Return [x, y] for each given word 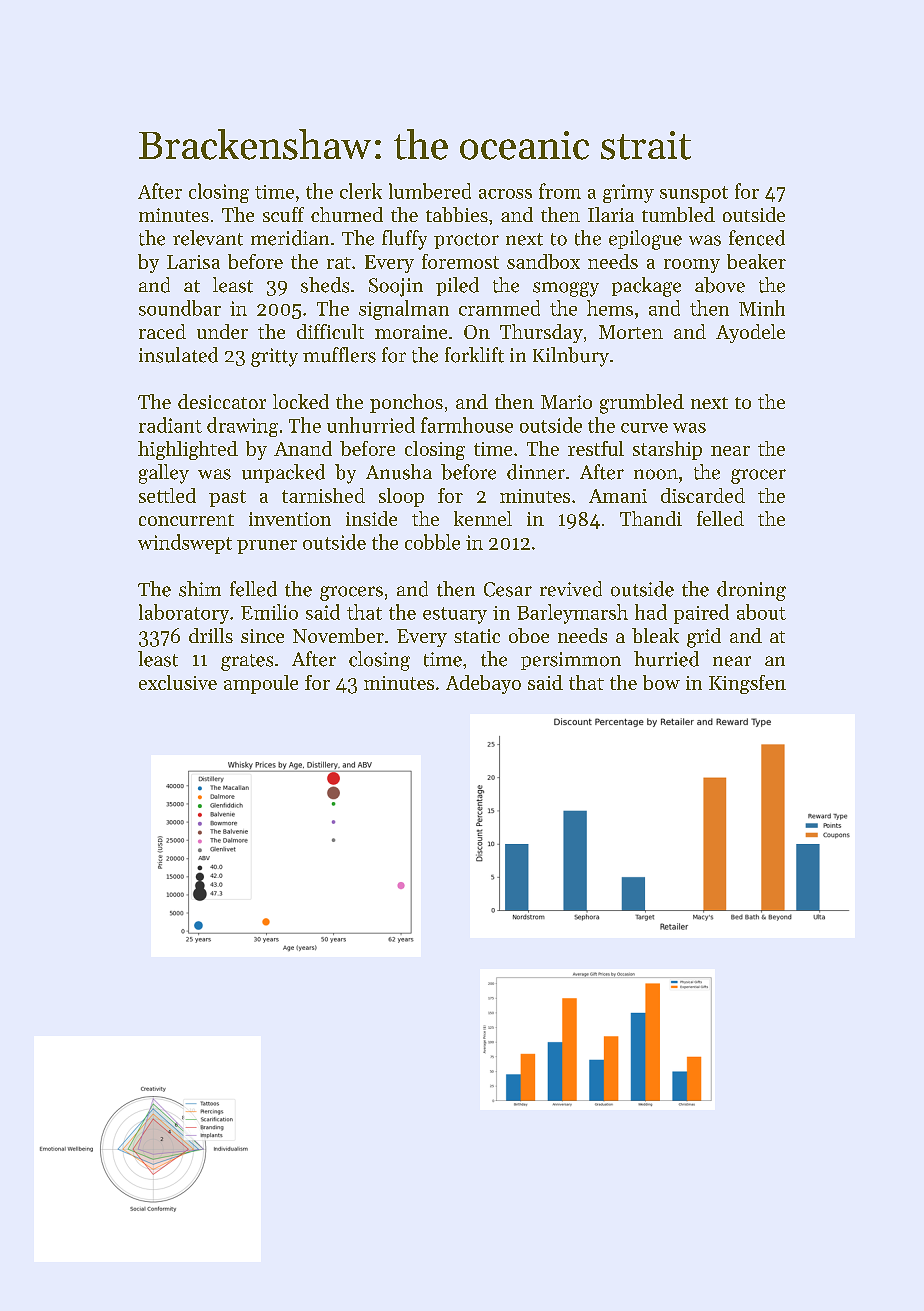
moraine [411, 332]
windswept [185, 544]
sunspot [694, 194]
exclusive [178, 682]
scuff [283, 214]
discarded [703, 495]
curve [644, 428]
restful [596, 448]
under [222, 331]
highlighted [188, 450]
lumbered [430, 191]
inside [371, 518]
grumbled [642, 404]
